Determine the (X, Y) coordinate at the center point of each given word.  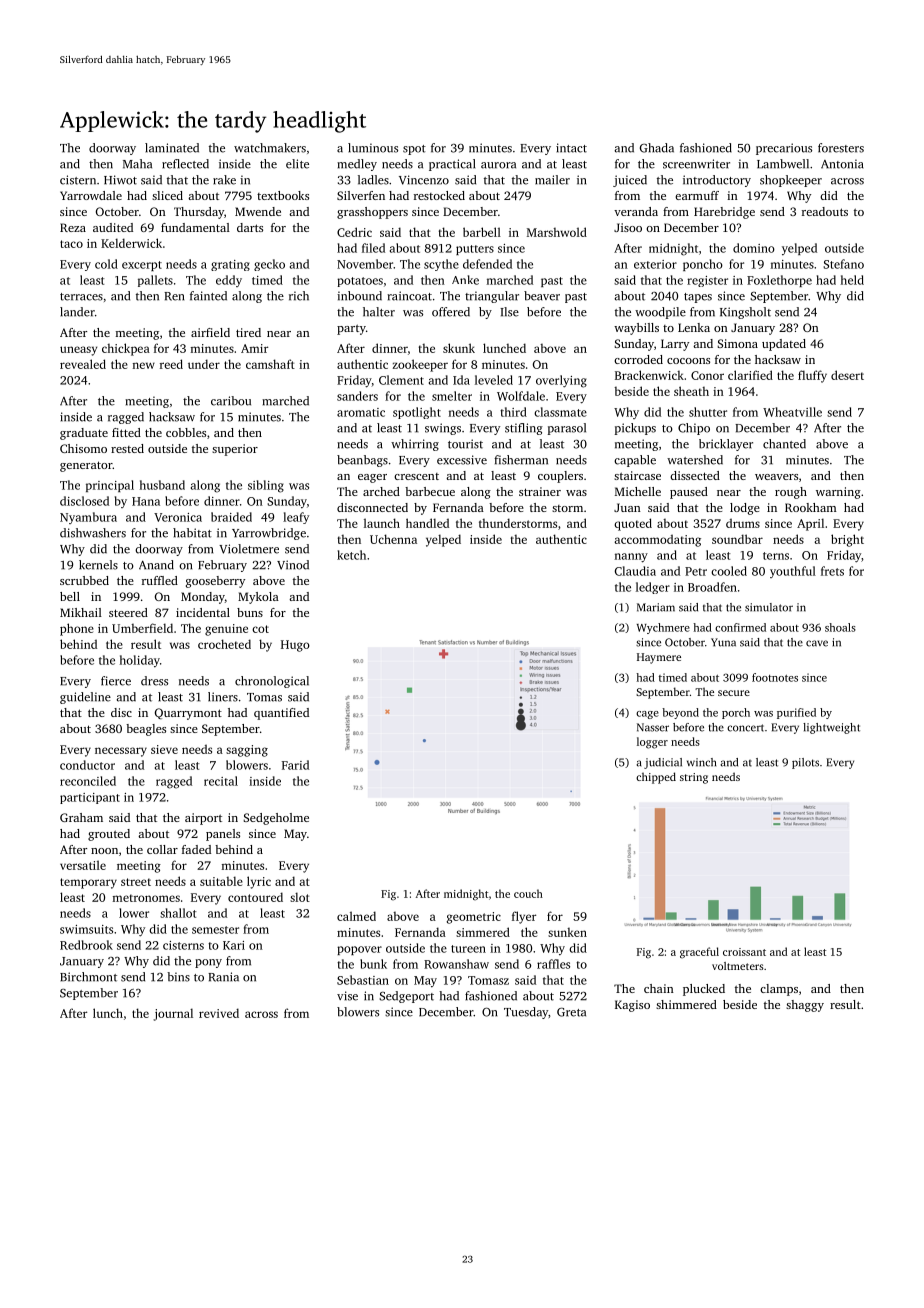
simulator (769, 607)
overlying (561, 381)
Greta (571, 1012)
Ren (174, 296)
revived (219, 1013)
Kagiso (632, 1006)
